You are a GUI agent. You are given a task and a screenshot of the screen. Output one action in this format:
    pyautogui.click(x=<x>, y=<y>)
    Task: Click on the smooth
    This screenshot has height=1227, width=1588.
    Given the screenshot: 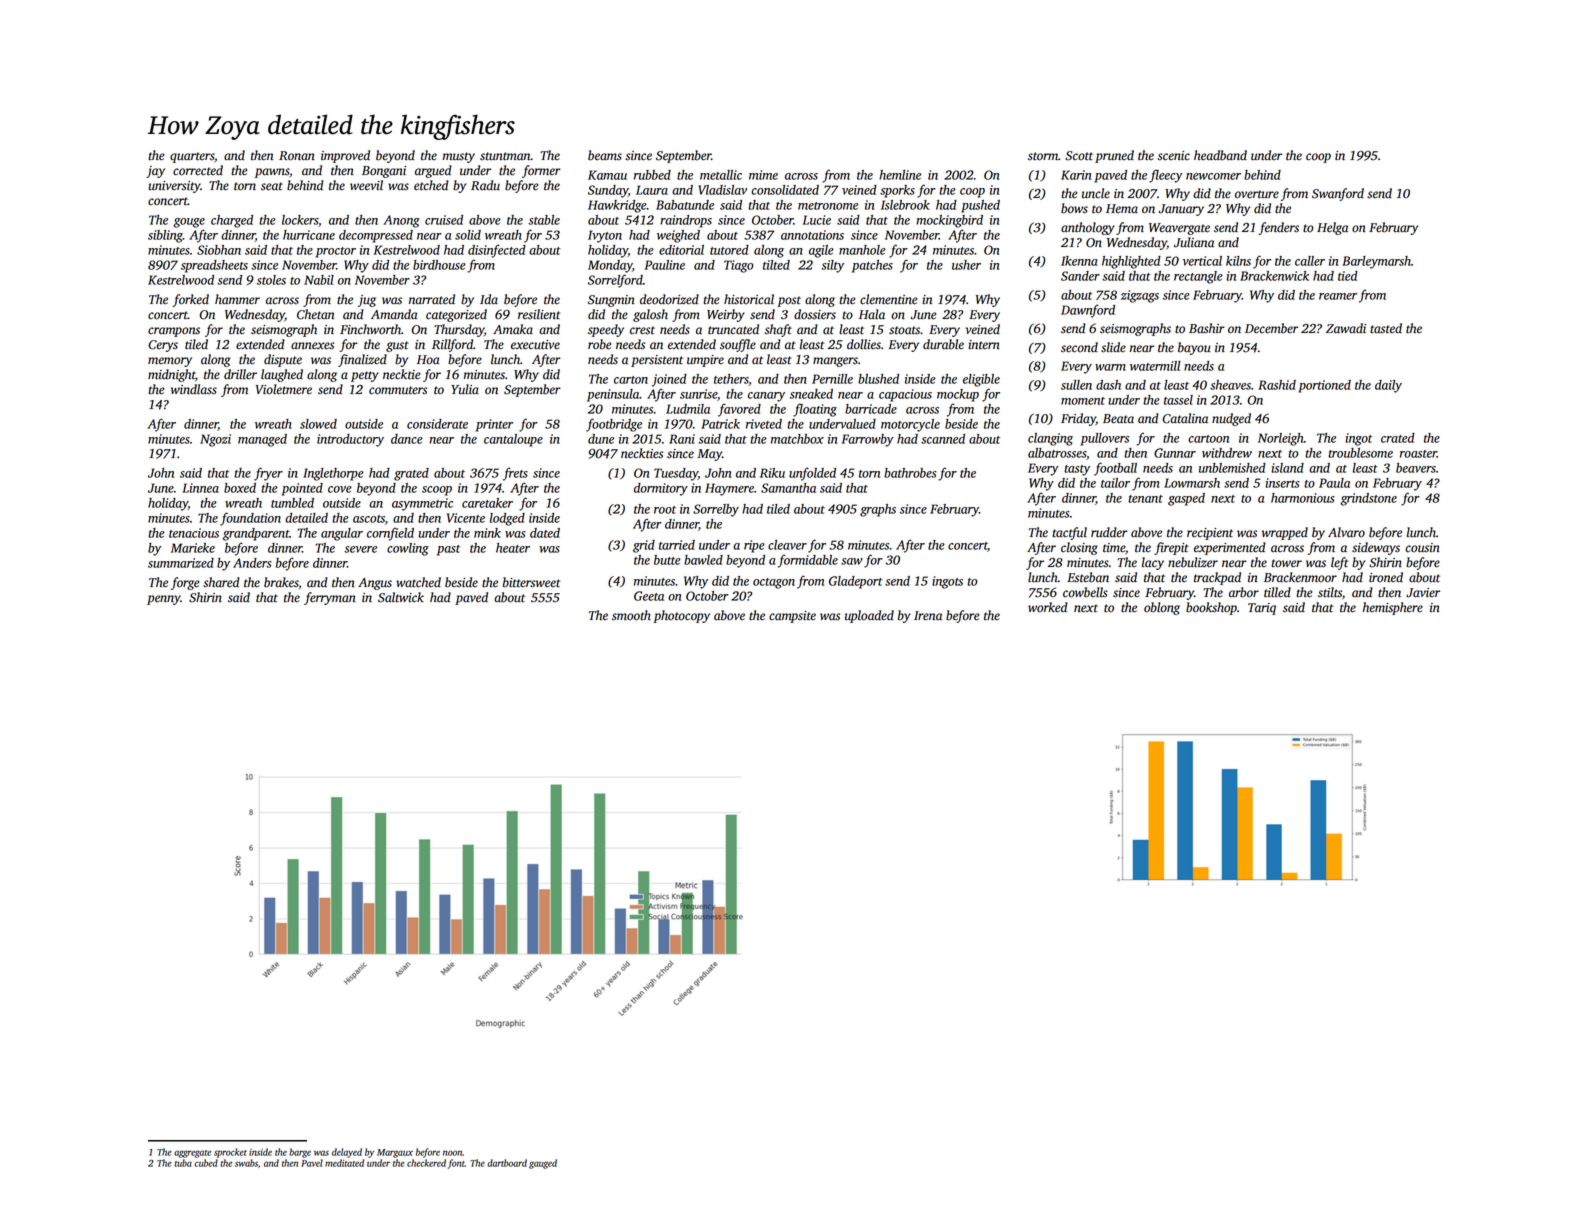 What is the action you would take?
    pyautogui.click(x=631, y=615)
